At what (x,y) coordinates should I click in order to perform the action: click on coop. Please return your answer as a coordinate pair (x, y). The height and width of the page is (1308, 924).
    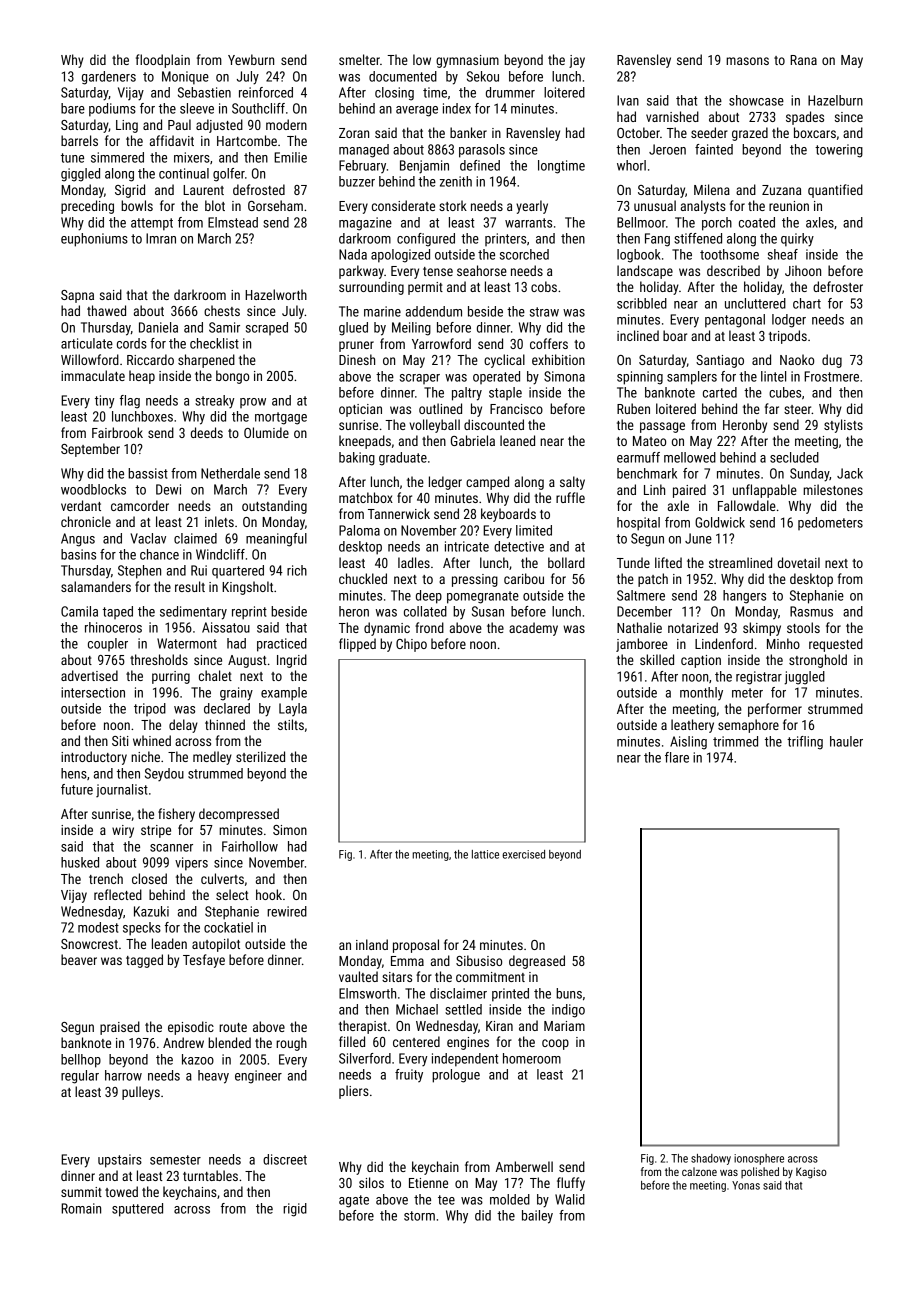
    Looking at the image, I should click on (555, 1044).
